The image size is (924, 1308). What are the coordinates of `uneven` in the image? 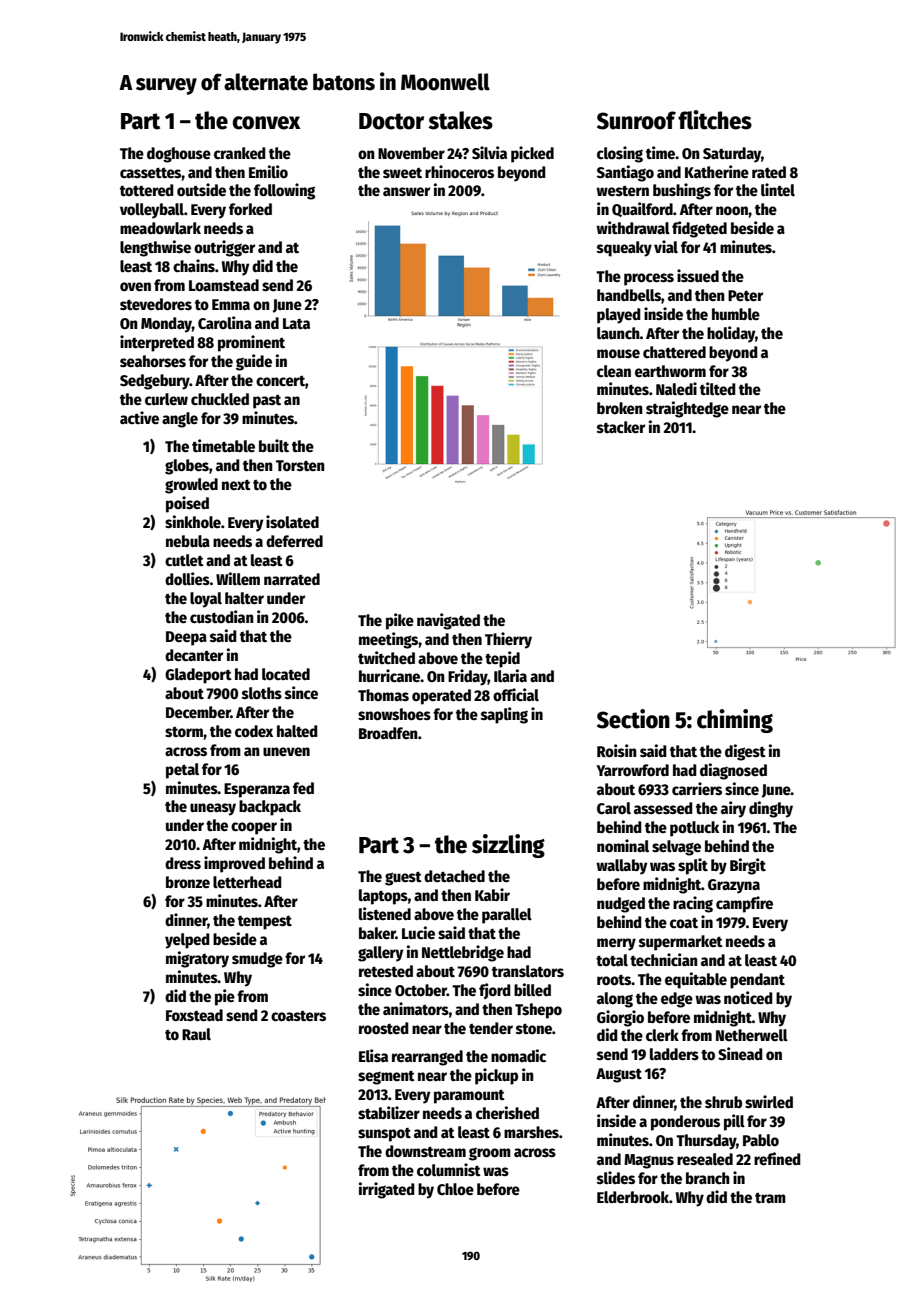 It's located at (286, 752).
